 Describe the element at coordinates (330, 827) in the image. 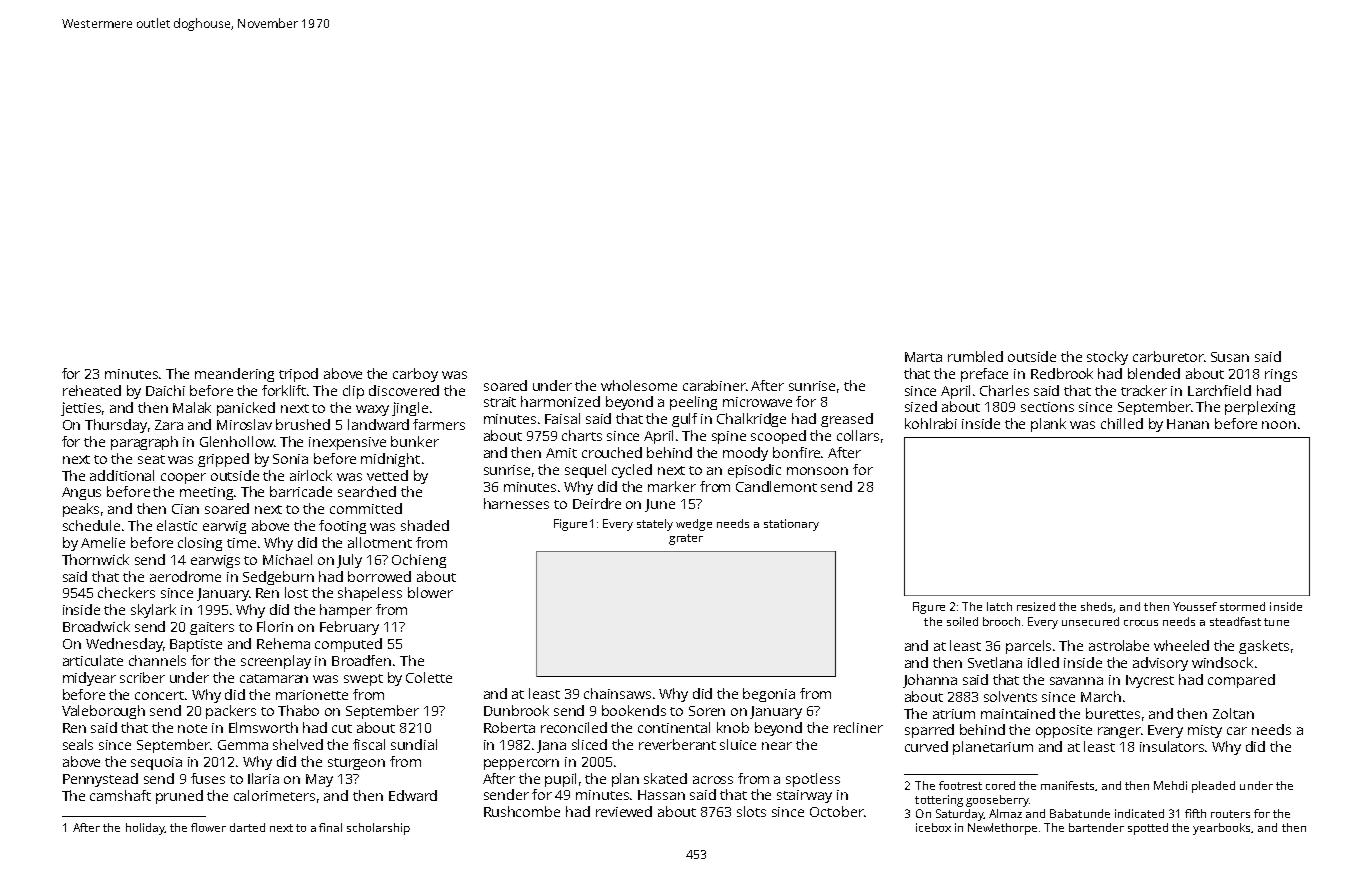

I see `final` at that location.
